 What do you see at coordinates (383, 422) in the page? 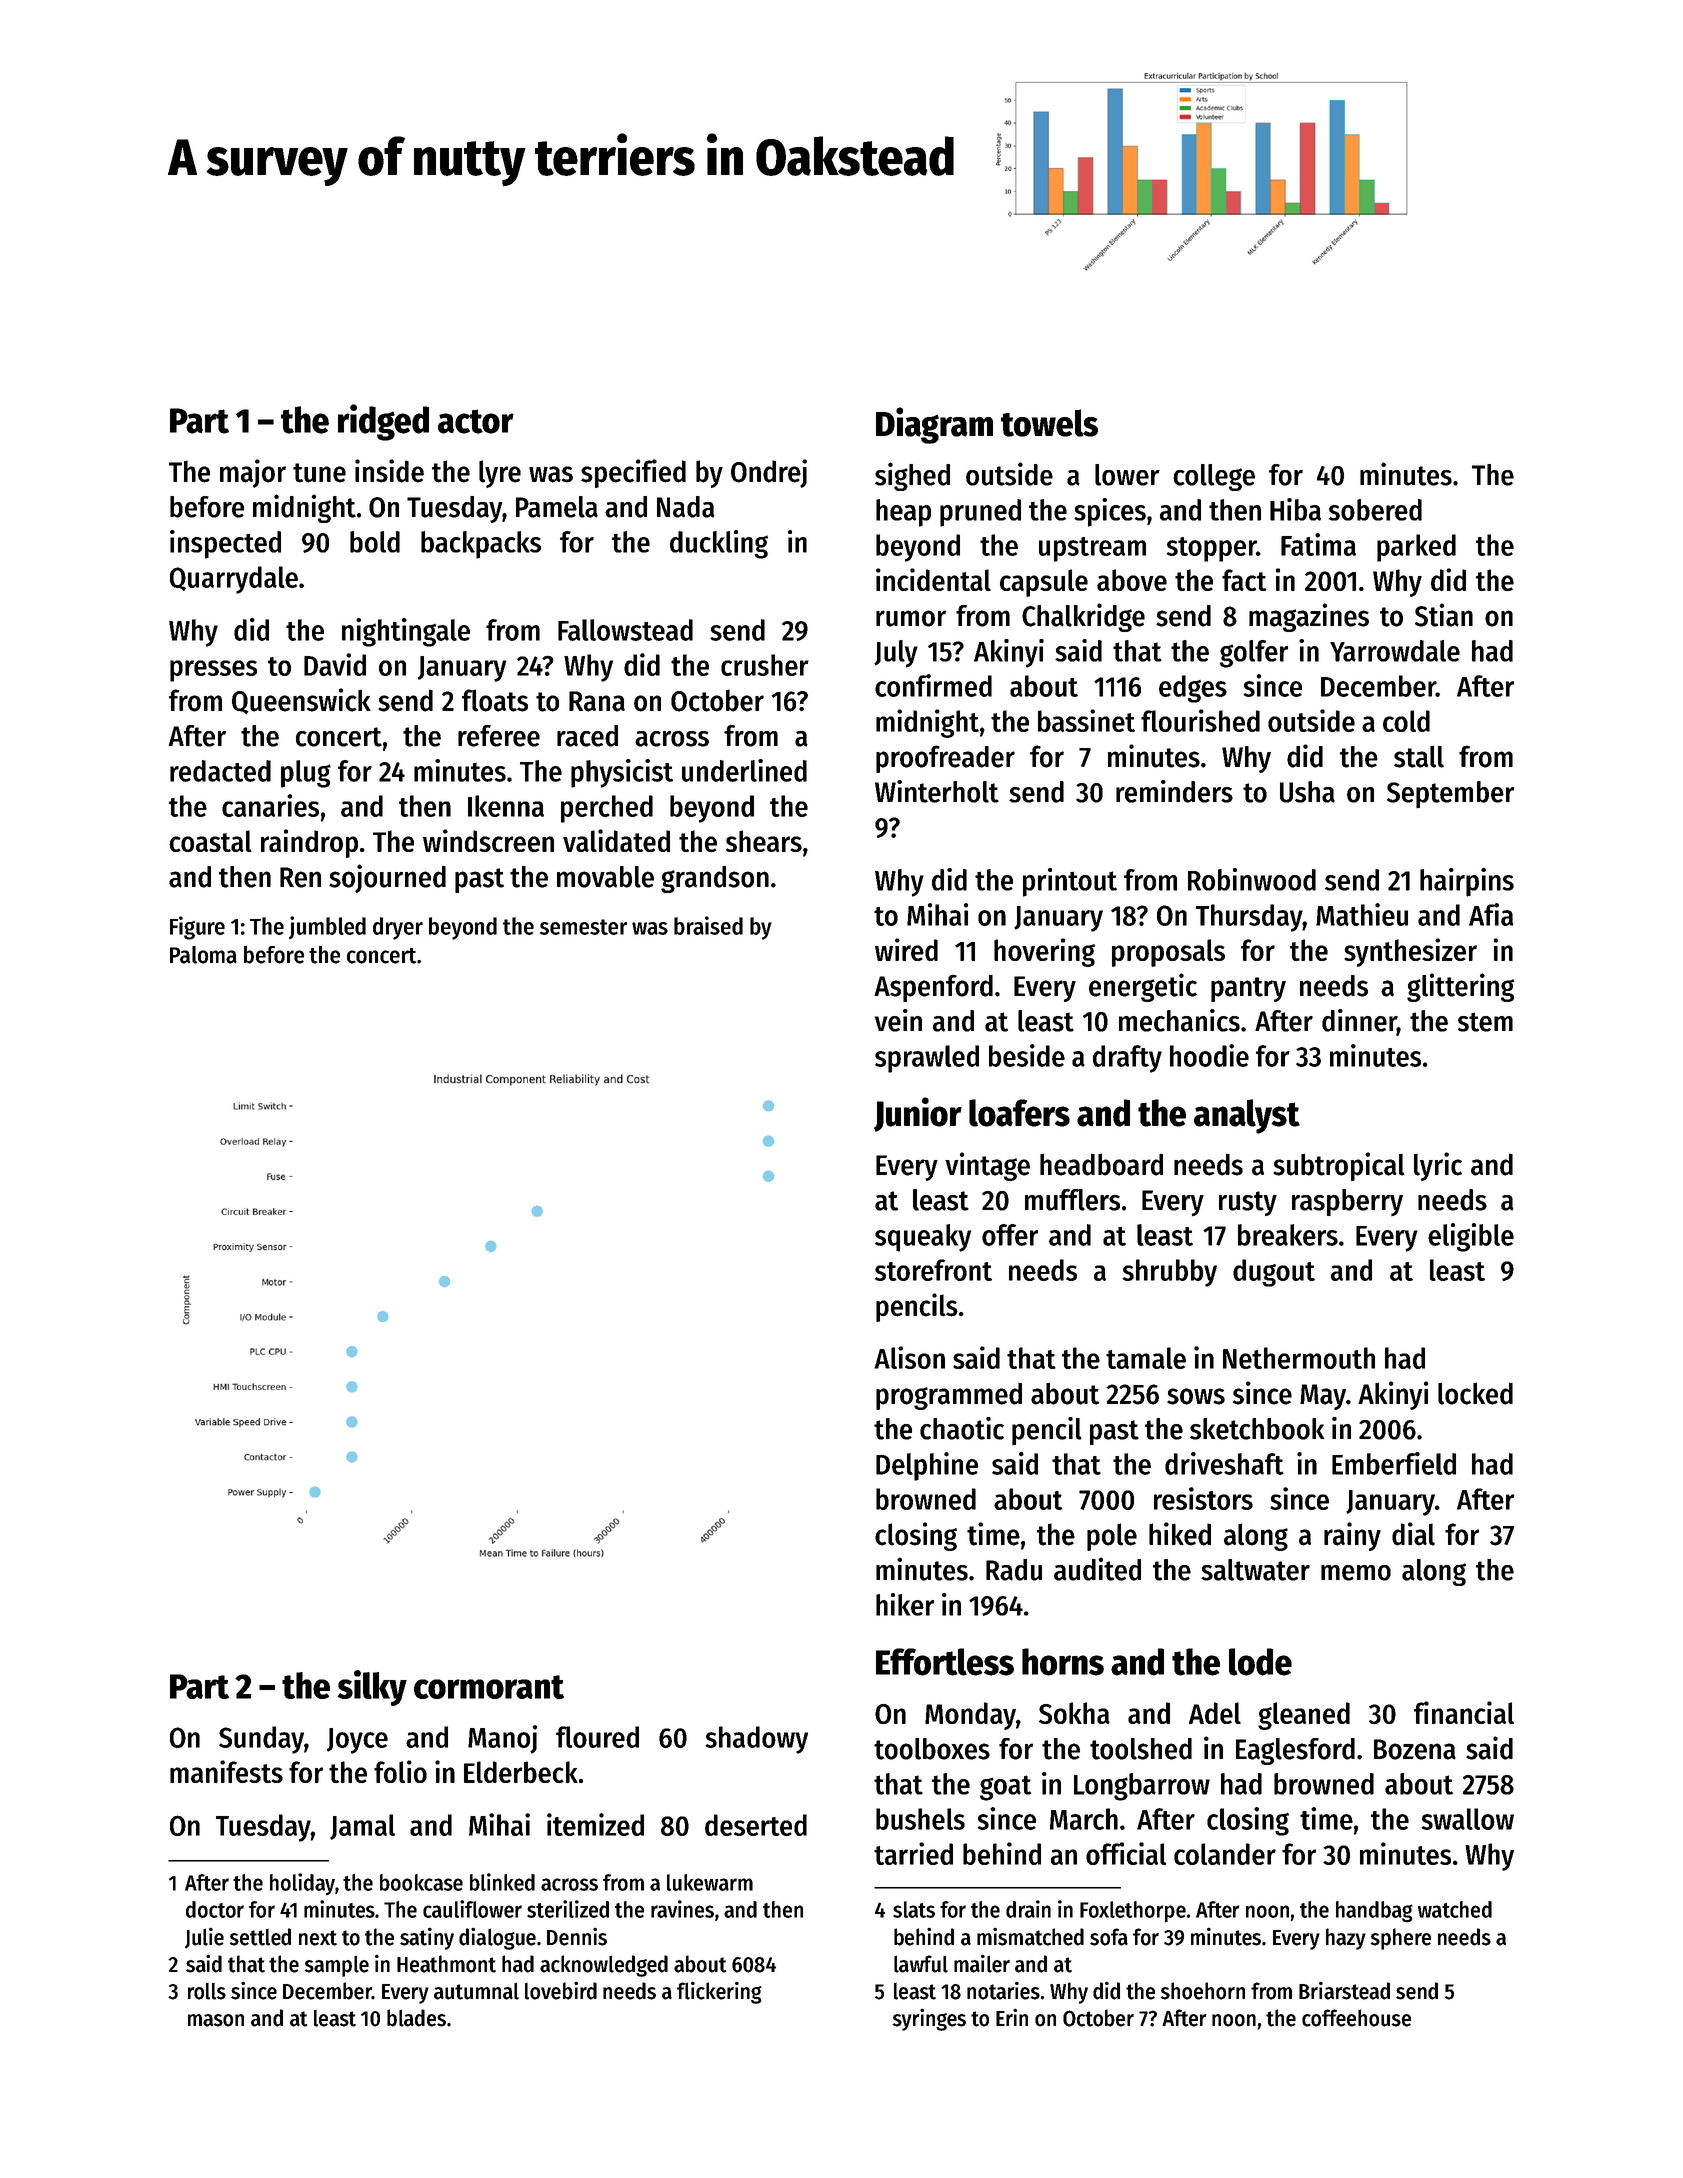
I see `ridged` at bounding box center [383, 422].
